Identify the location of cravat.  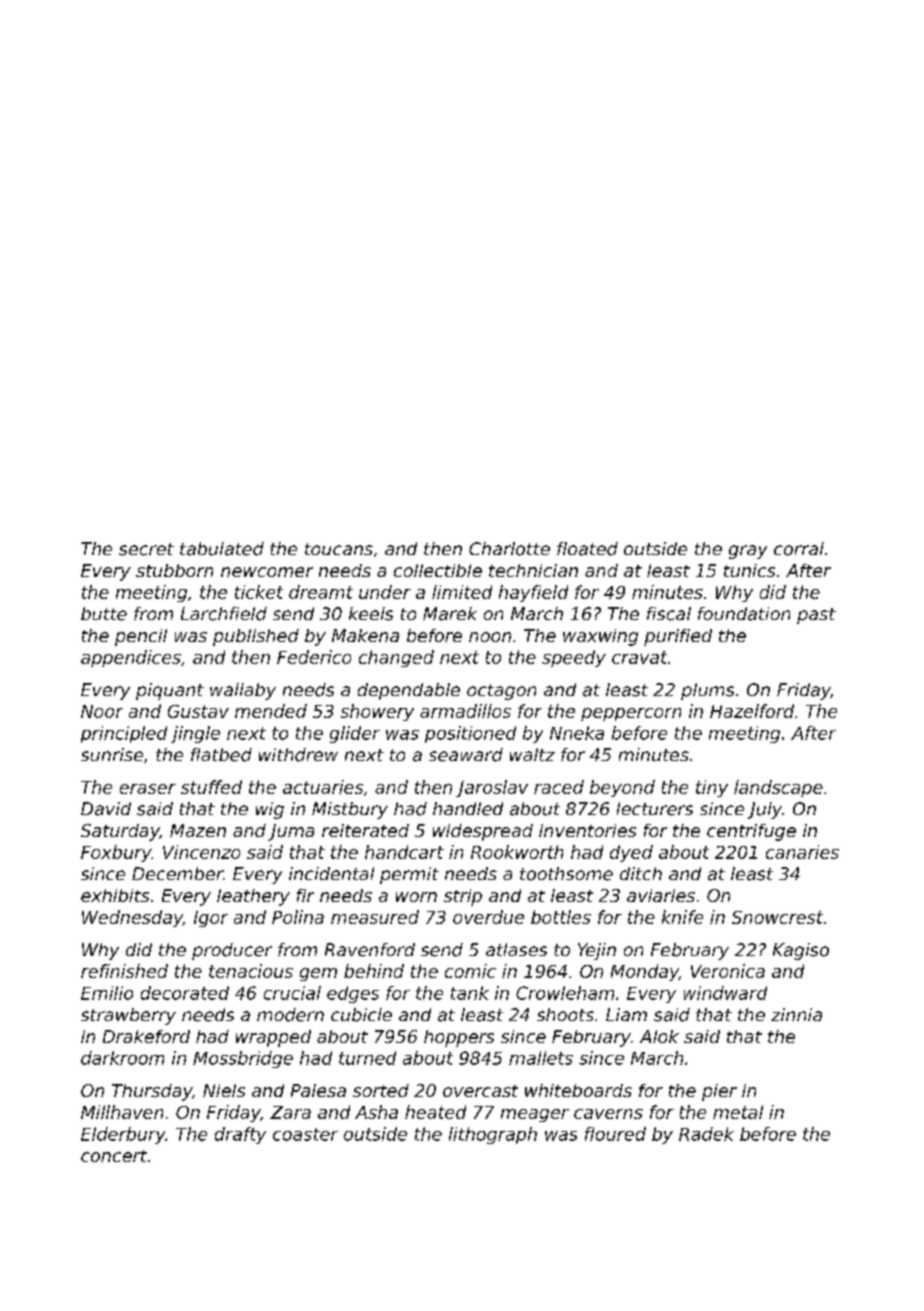
(639, 657).
